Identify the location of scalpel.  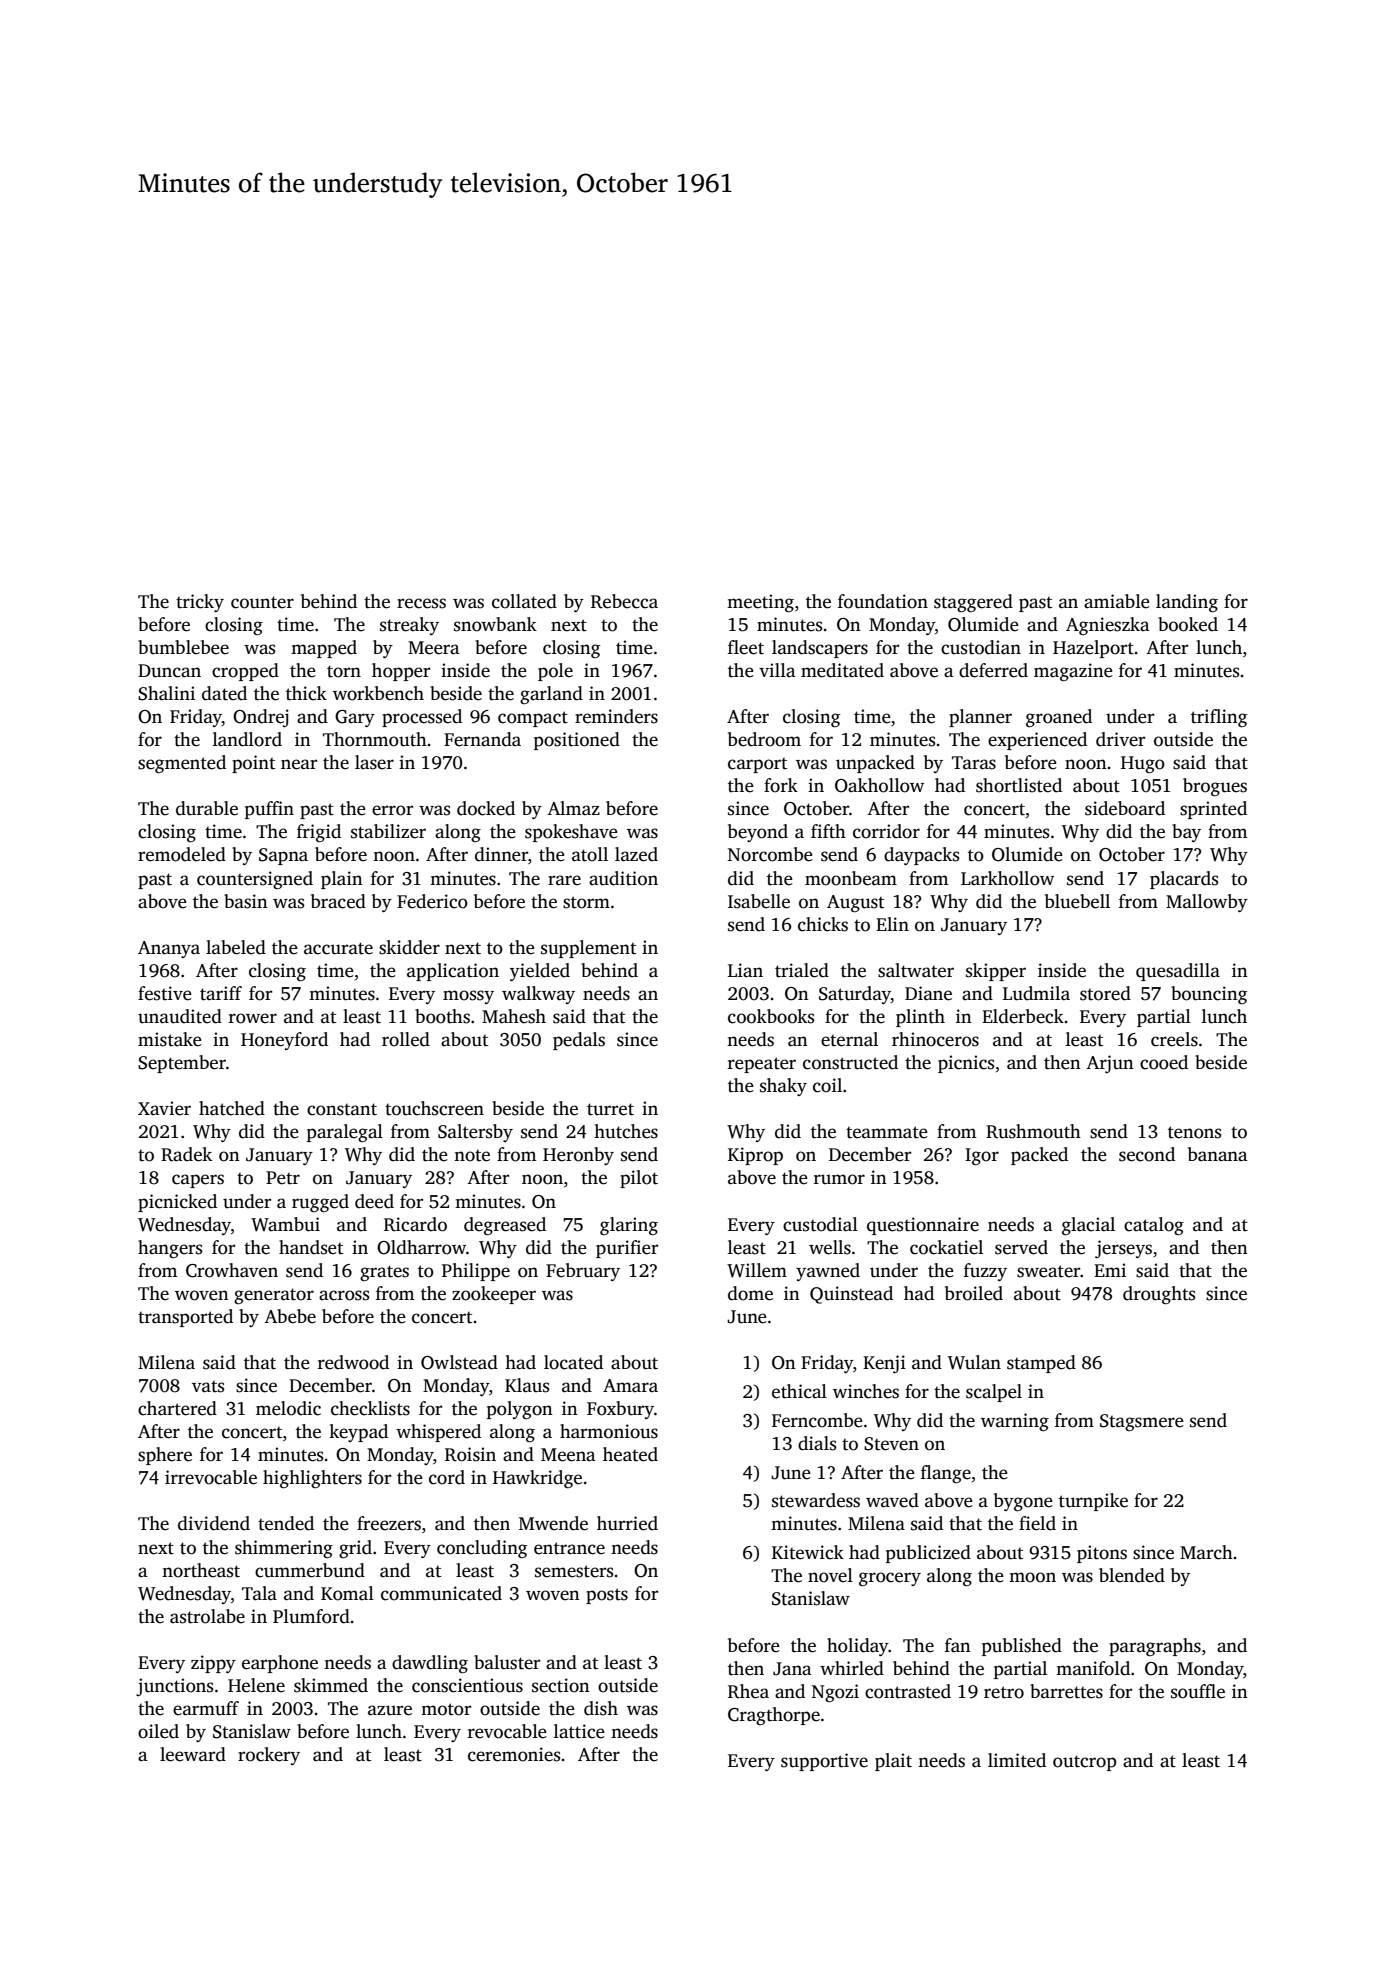
(994, 1393).
